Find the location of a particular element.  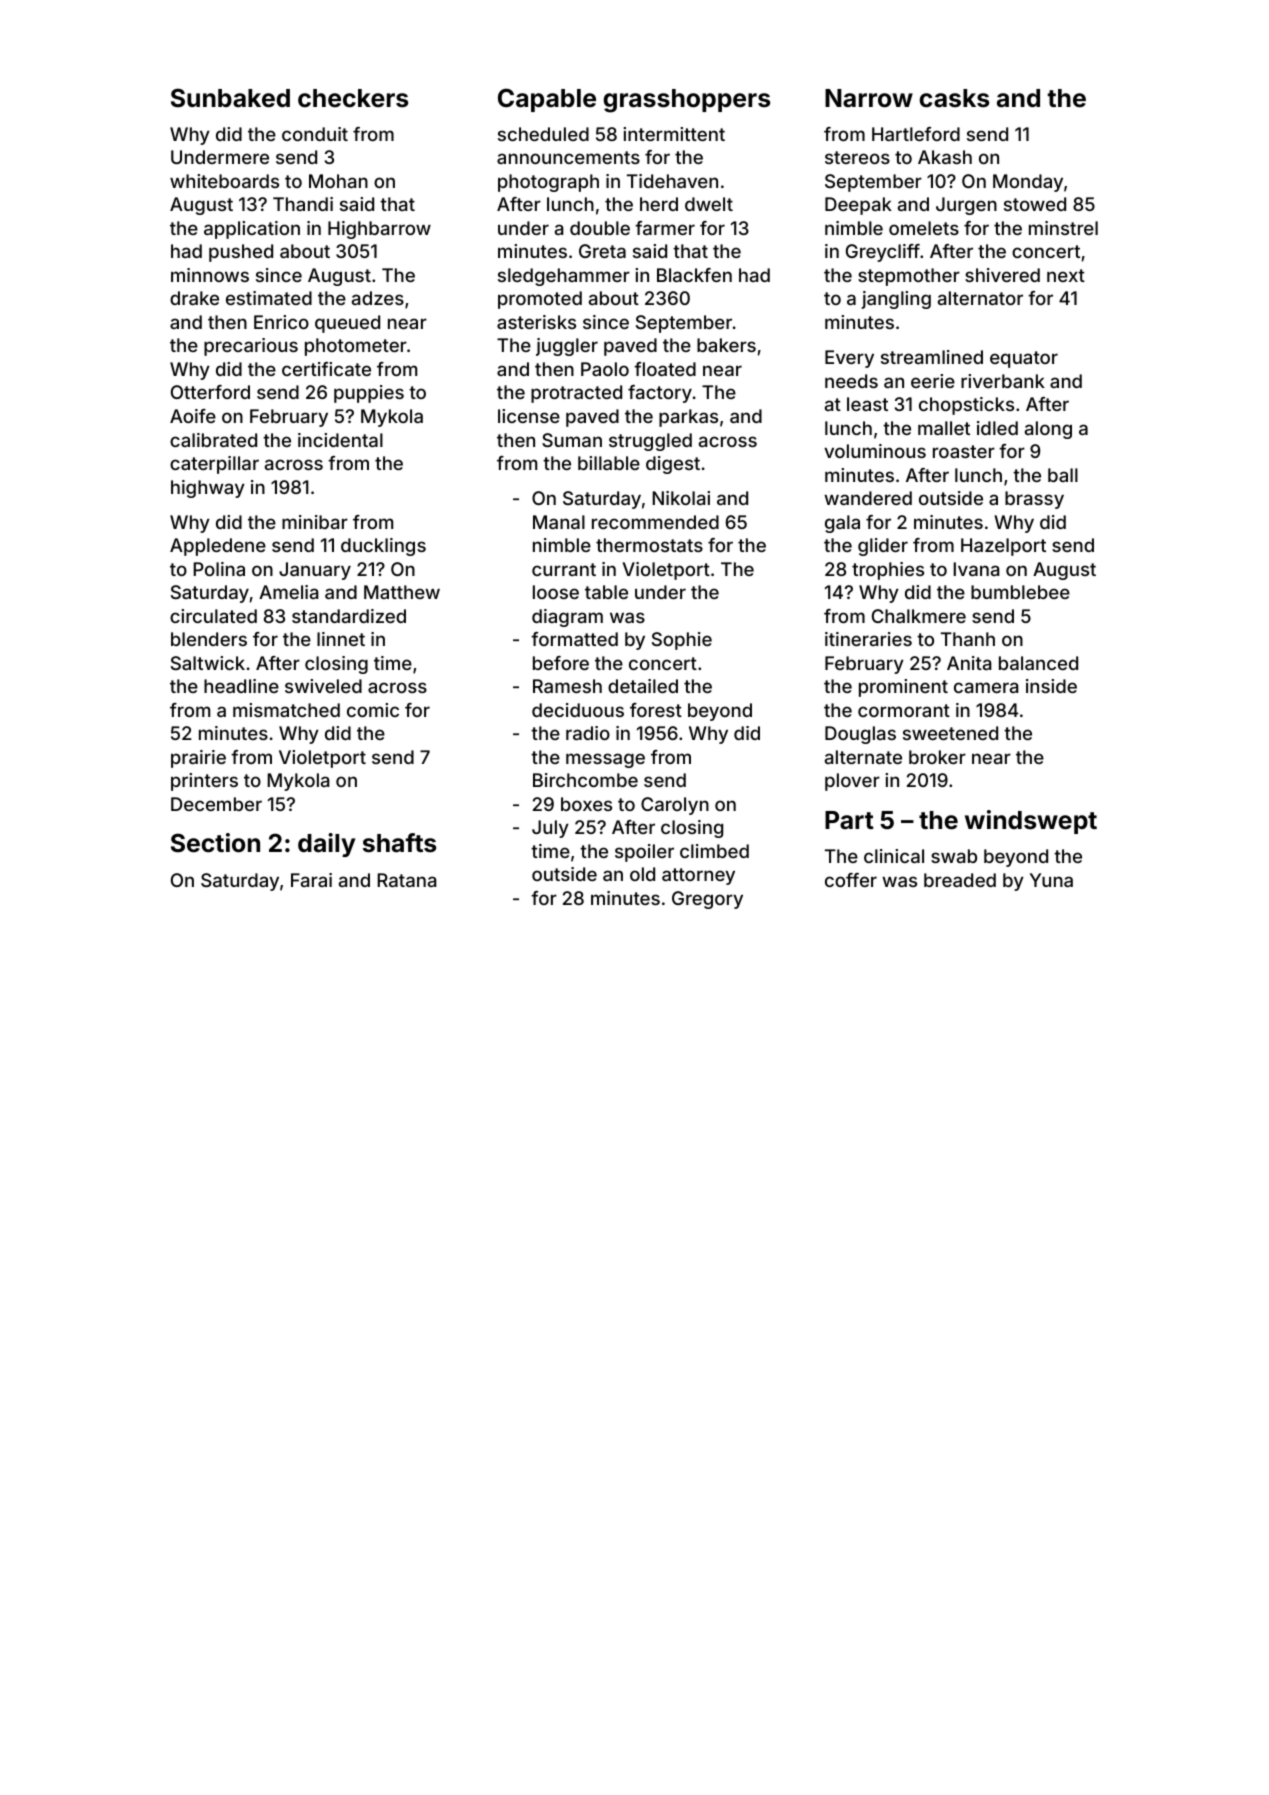

dwelt is located at coordinates (709, 204).
